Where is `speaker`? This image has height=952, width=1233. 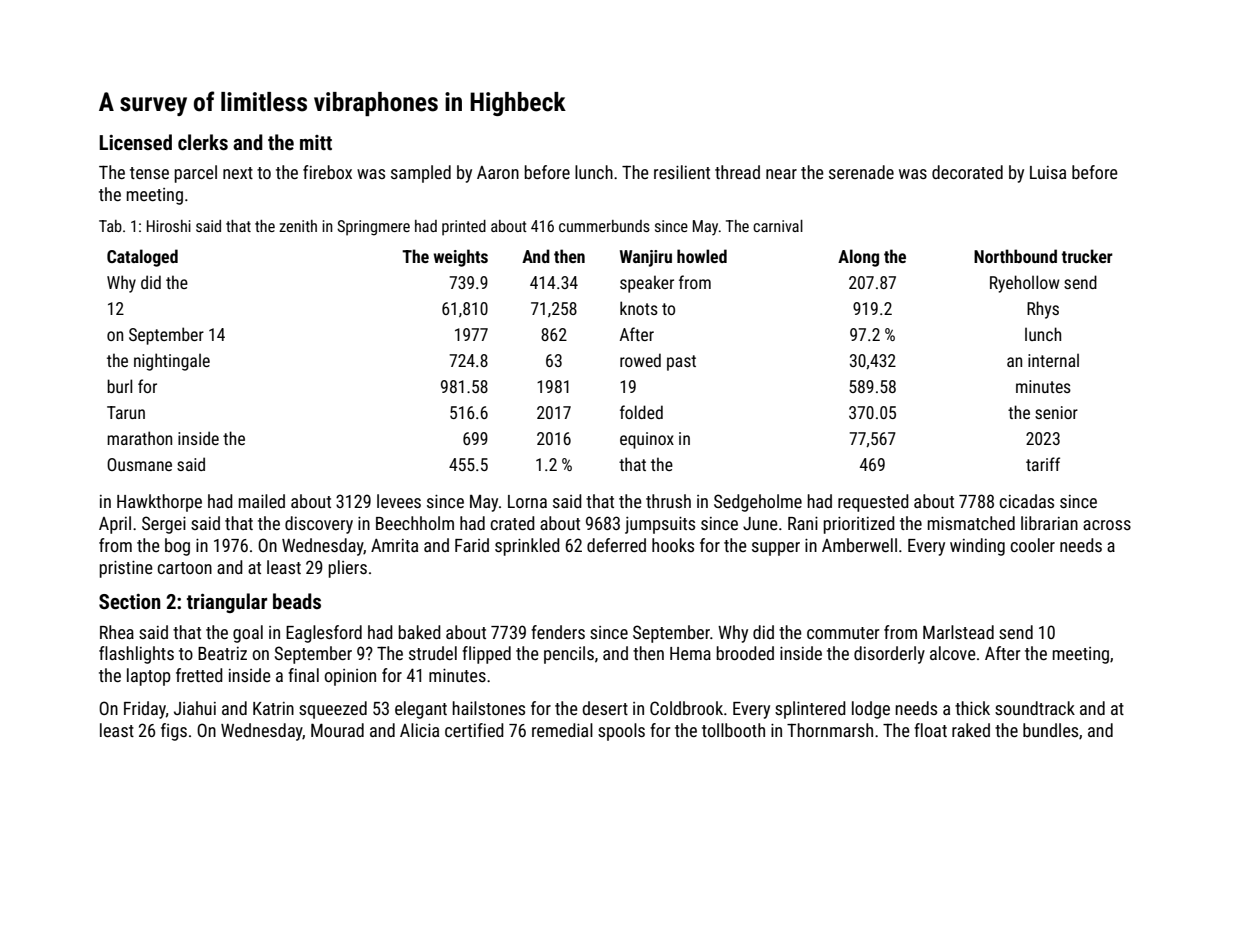 speaker is located at coordinates (647, 284).
